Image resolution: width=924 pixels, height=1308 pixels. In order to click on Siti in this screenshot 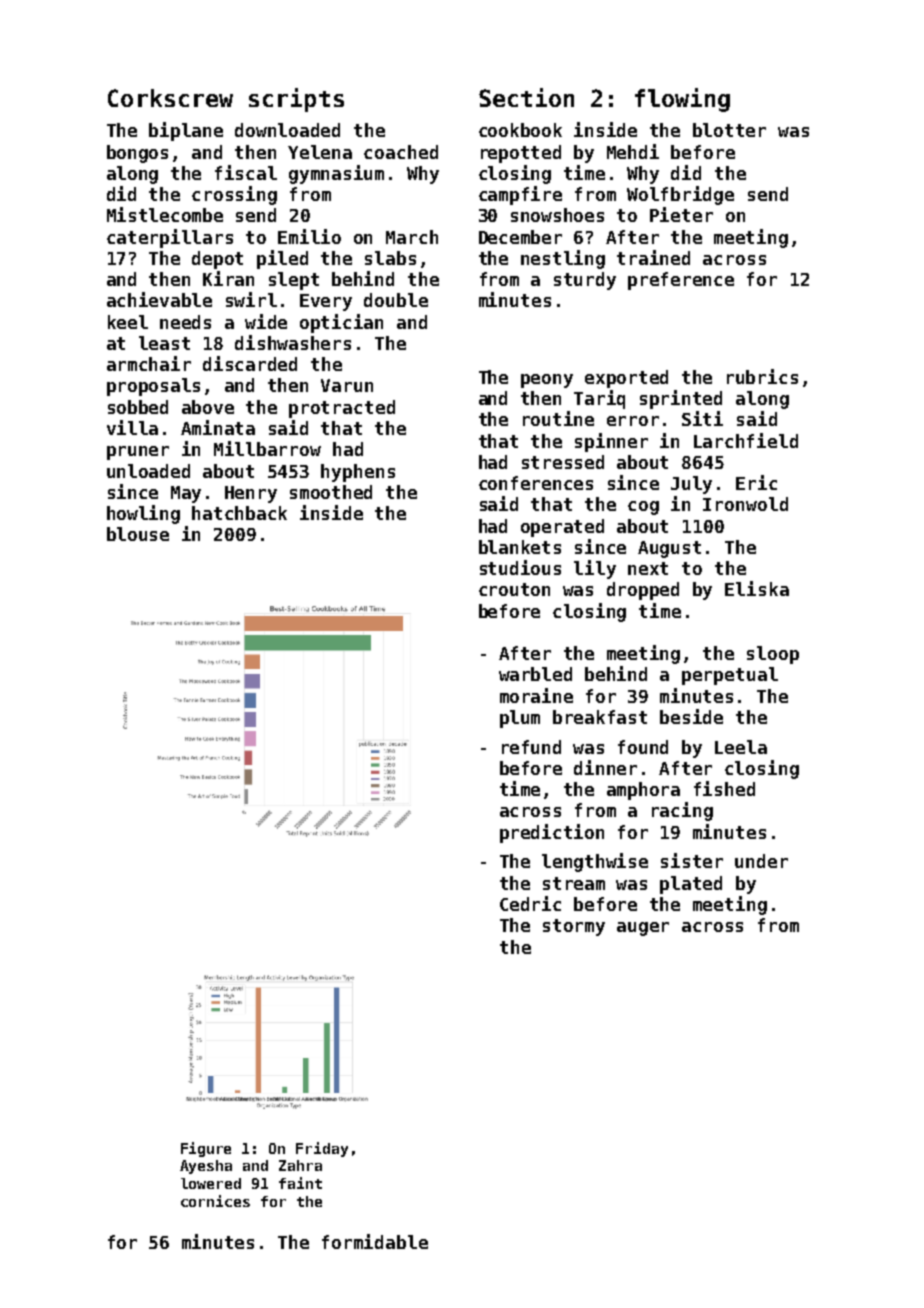, I will do `click(702, 418)`.
